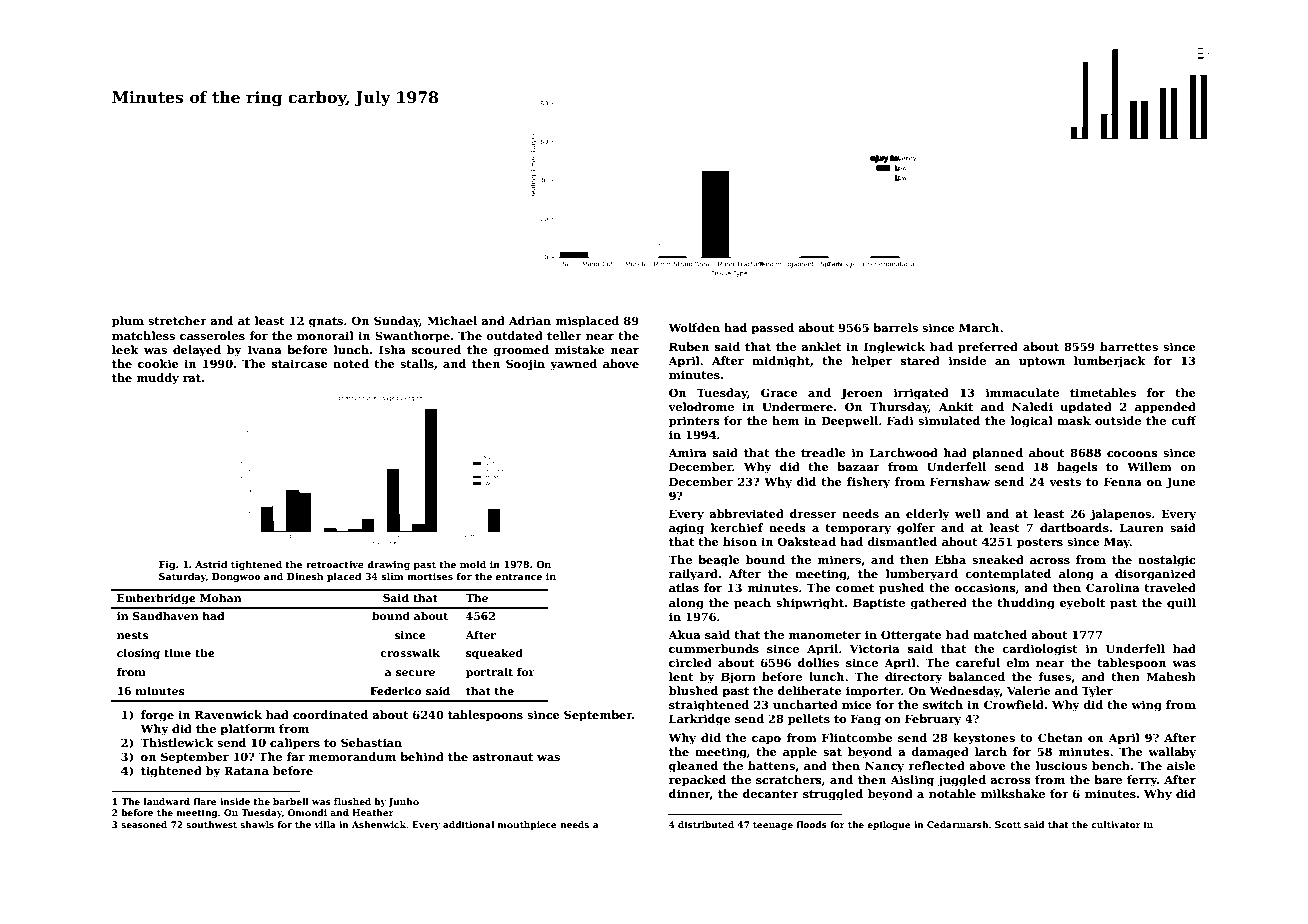 The height and width of the page is (924, 1308). I want to click on scratchers, so click(789, 779).
